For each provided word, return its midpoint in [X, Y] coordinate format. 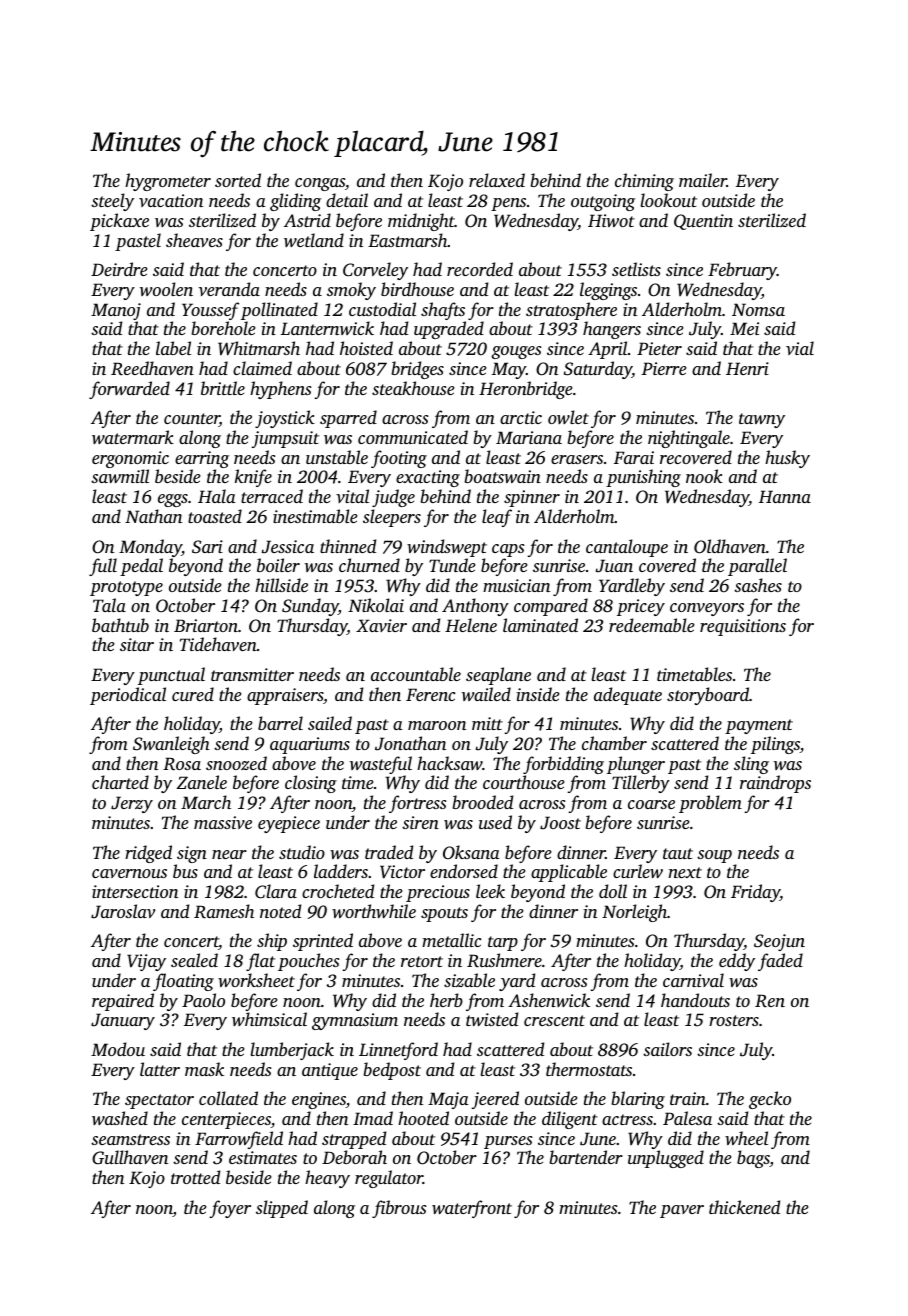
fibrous [399, 1209]
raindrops [775, 784]
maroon [437, 725]
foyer [230, 1209]
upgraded [449, 330]
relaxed [497, 180]
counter [192, 420]
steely [112, 202]
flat [260, 962]
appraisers [285, 696]
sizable [469, 980]
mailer [703, 180]
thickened [744, 1207]
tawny [762, 420]
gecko [770, 1100]
